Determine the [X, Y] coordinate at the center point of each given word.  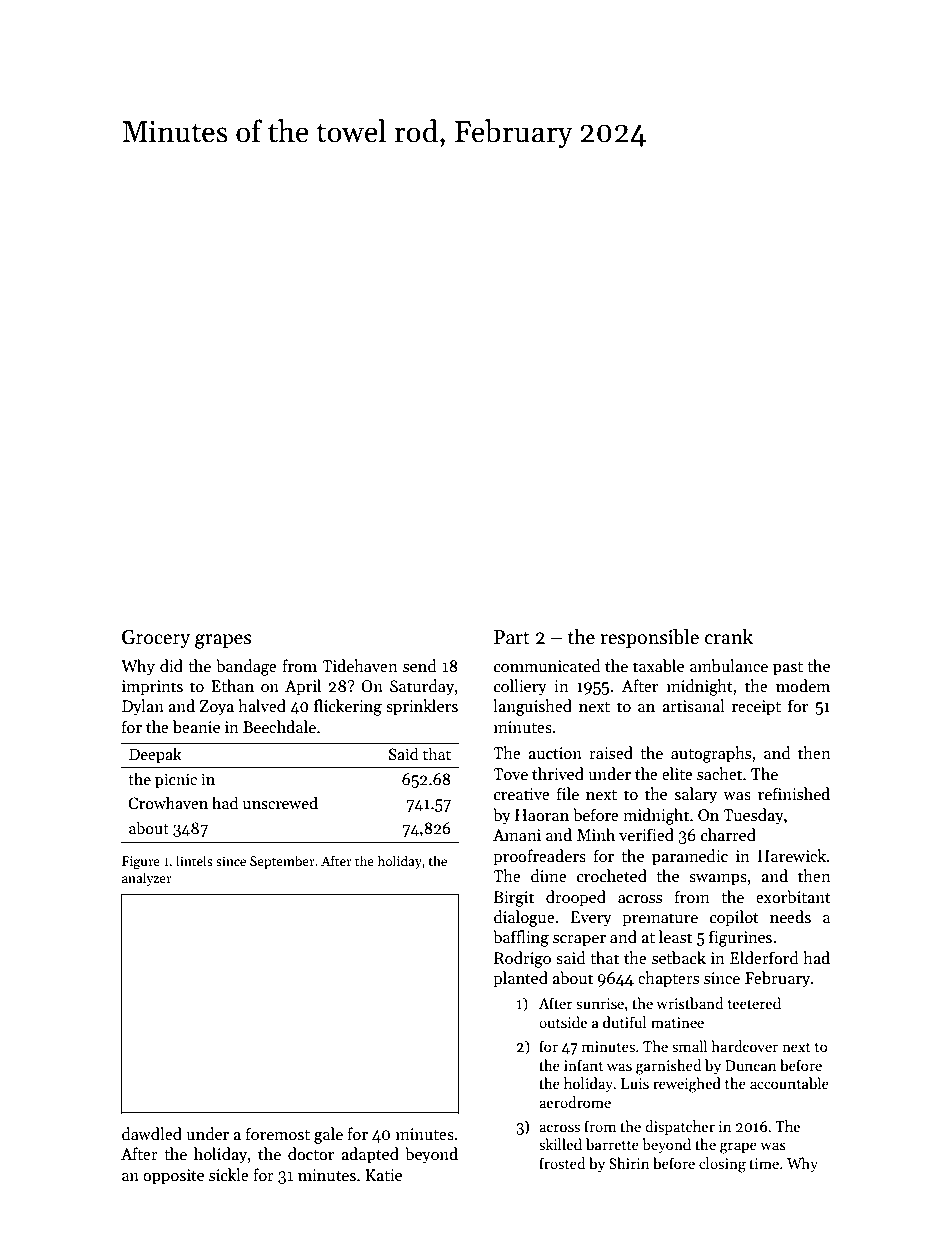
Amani [517, 835]
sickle [229, 1174]
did [171, 665]
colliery [520, 687]
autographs [711, 754]
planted [520, 979]
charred [728, 834]
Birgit [514, 899]
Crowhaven [168, 803]
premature [660, 920]
